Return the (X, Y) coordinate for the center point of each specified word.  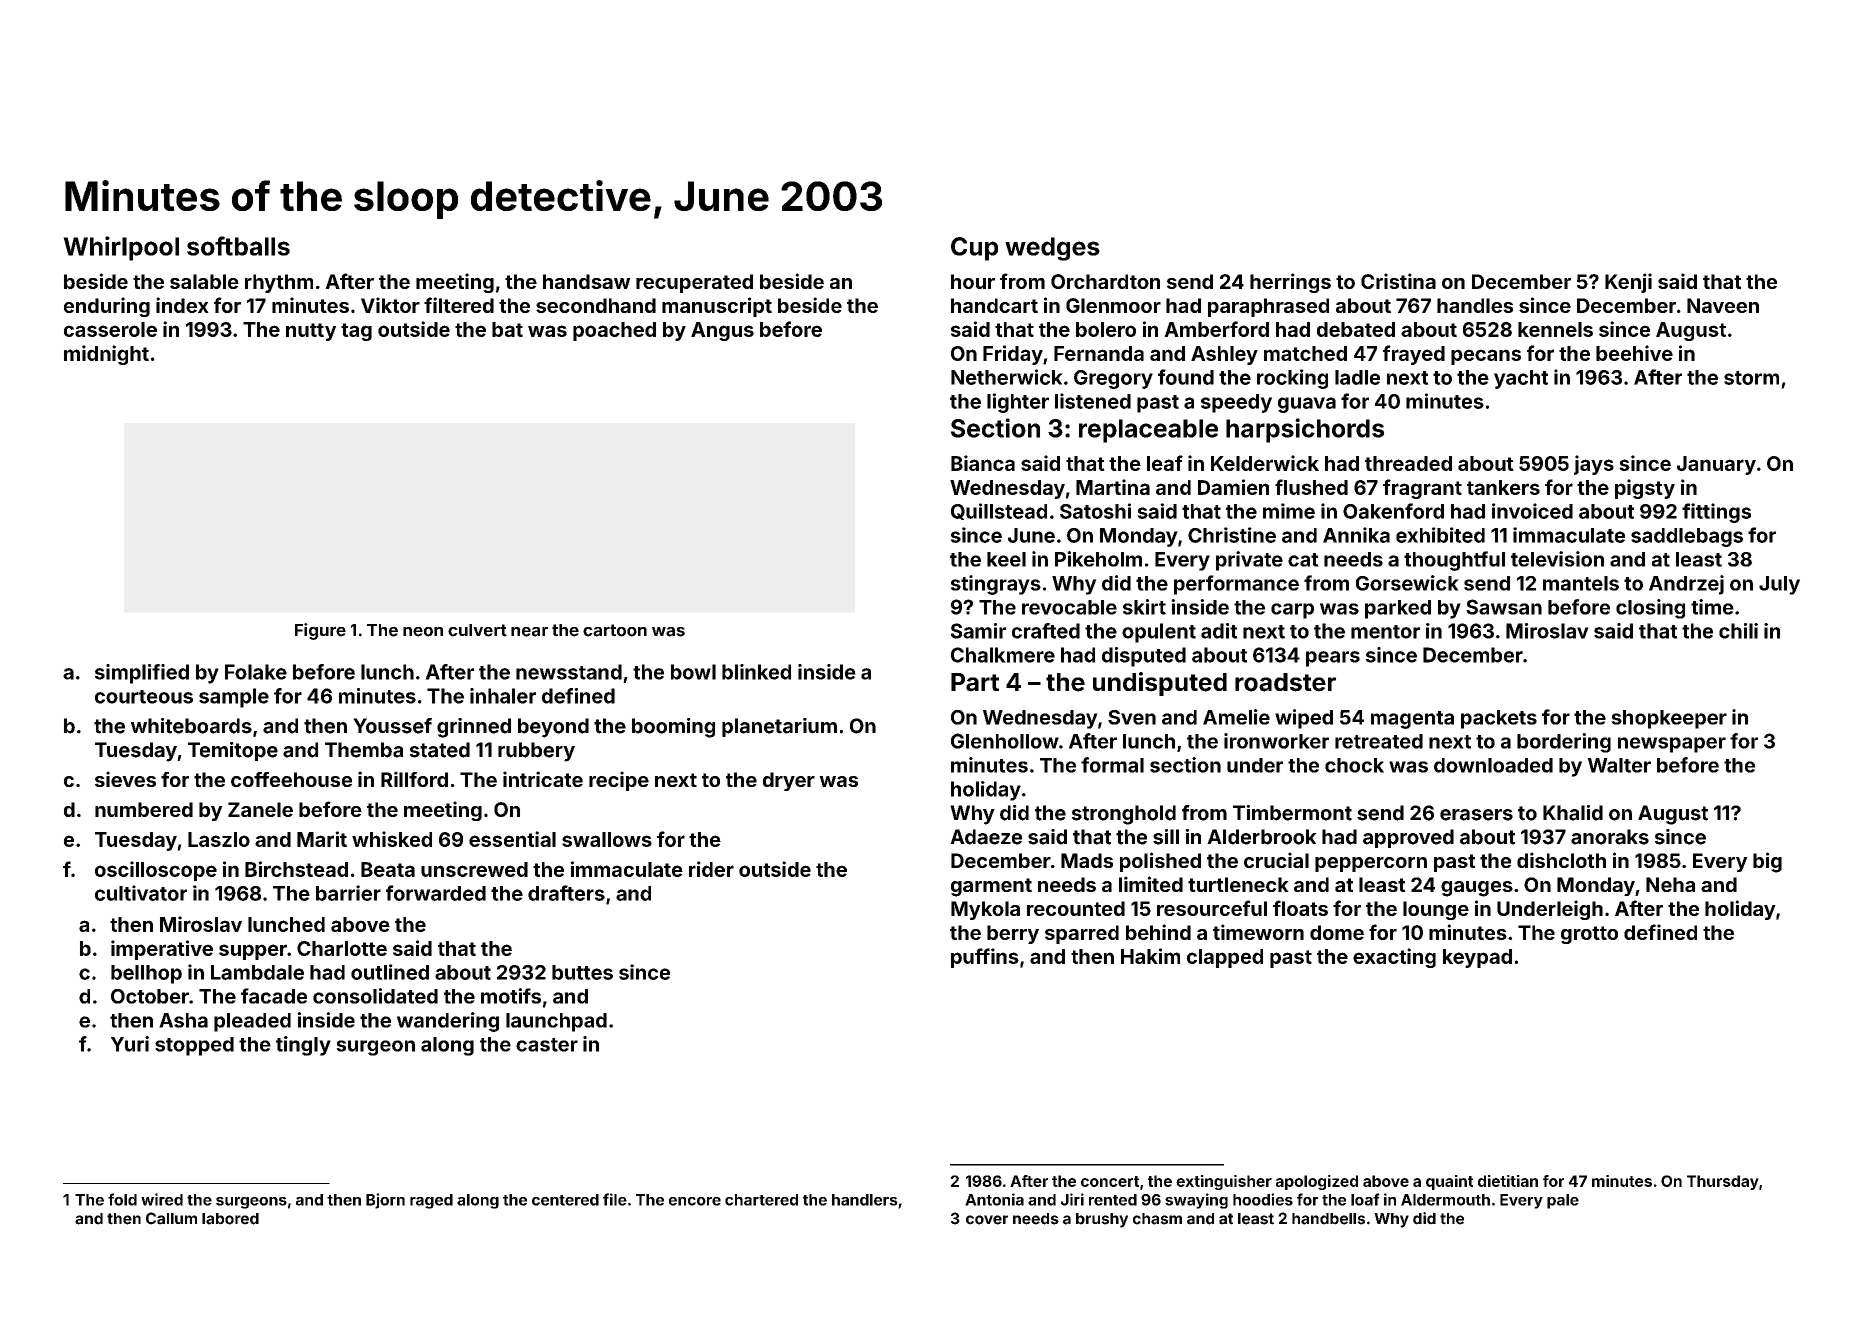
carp (1292, 611)
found (1186, 377)
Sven (1132, 717)
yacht (1521, 379)
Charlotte (342, 948)
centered (565, 1200)
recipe (619, 781)
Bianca (983, 463)
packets (1499, 719)
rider (711, 869)
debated (1356, 329)
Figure (320, 631)
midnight (106, 355)
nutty (311, 332)
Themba (364, 750)
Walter (1619, 765)
